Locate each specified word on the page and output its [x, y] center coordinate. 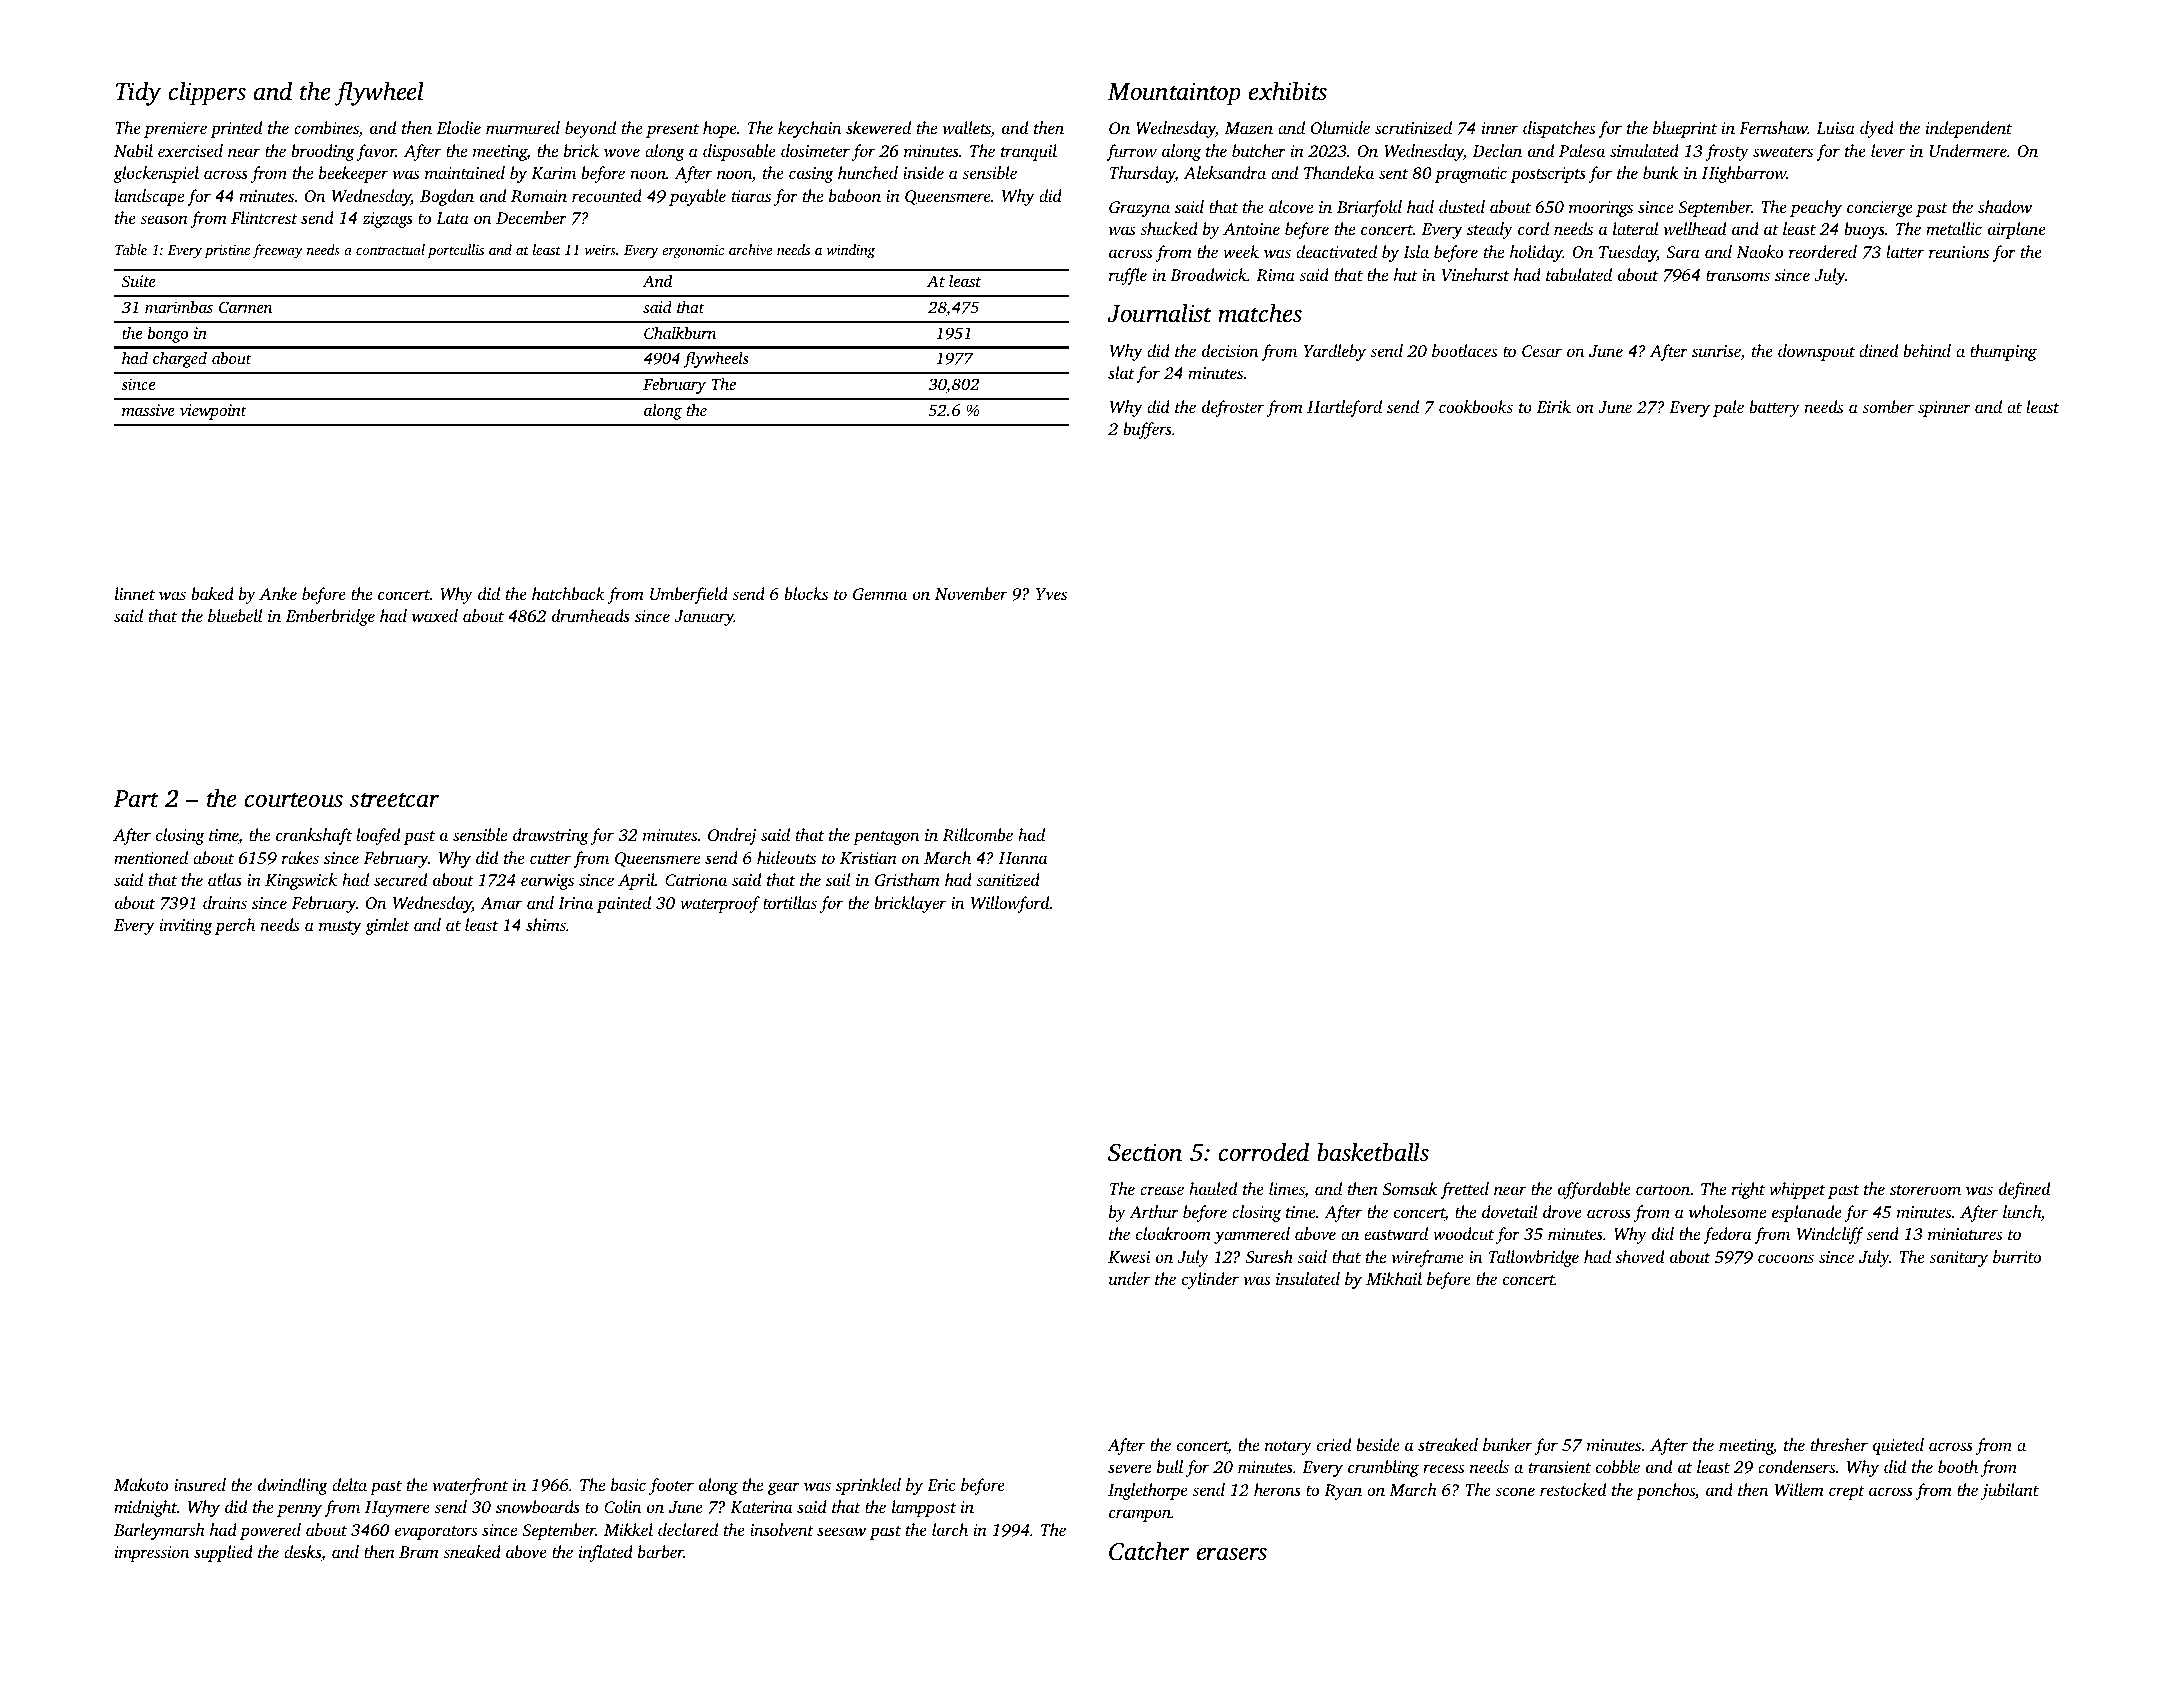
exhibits [1288, 91]
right [1748, 1190]
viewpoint [213, 412]
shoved [1640, 1256]
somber [1888, 406]
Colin [622, 1507]
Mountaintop [1174, 94]
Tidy [138, 93]
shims [546, 924]
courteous [294, 800]
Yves [1051, 594]
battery [1774, 408]
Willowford [1010, 904]
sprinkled [868, 1486]
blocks [806, 593]
